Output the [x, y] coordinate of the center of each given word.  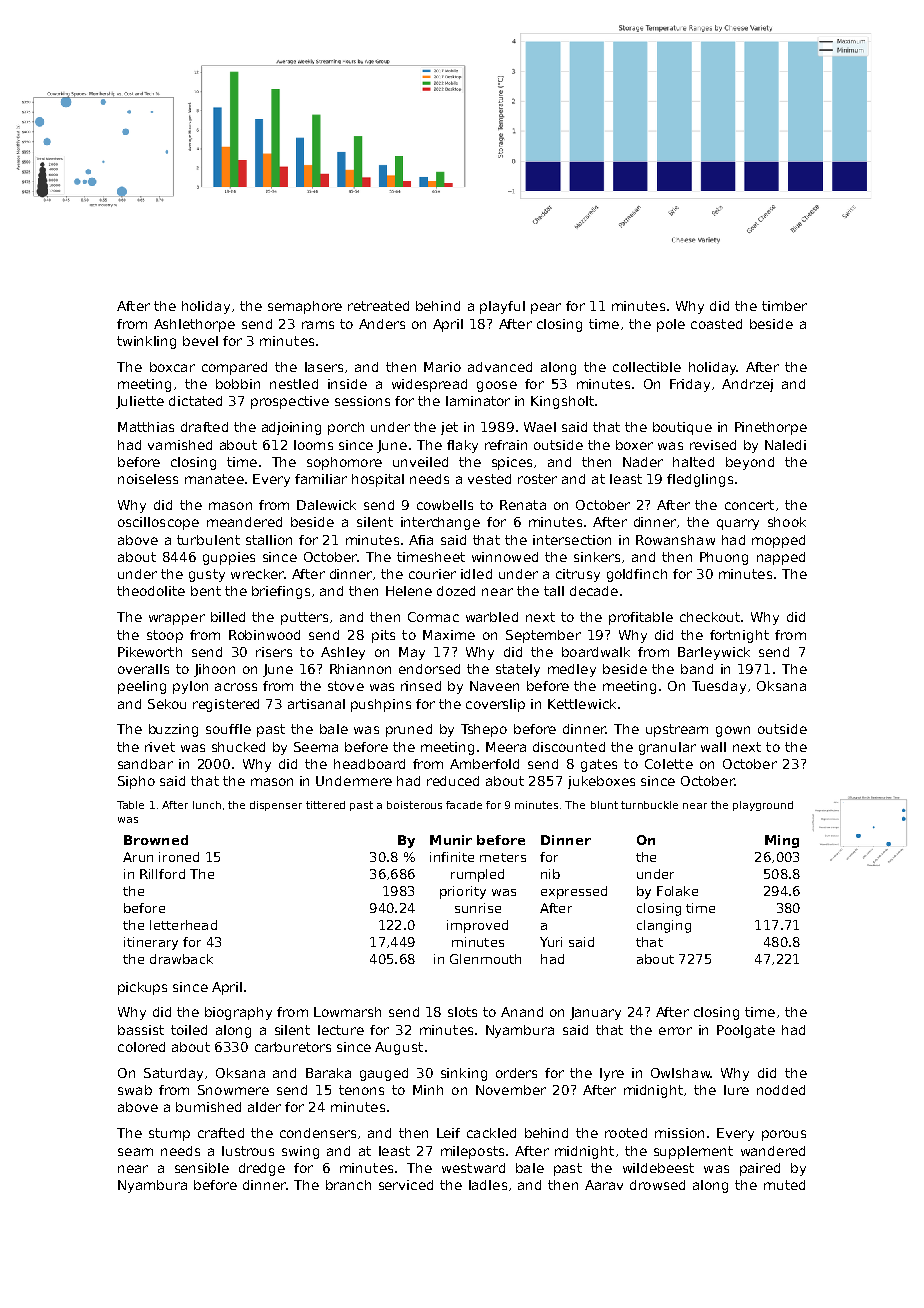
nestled [294, 384]
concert [749, 505]
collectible [647, 367]
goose [497, 386]
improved [477, 926]
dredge [262, 1169]
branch [348, 1185]
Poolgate [746, 1031]
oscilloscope [158, 523]
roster [537, 479]
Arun [138, 857]
